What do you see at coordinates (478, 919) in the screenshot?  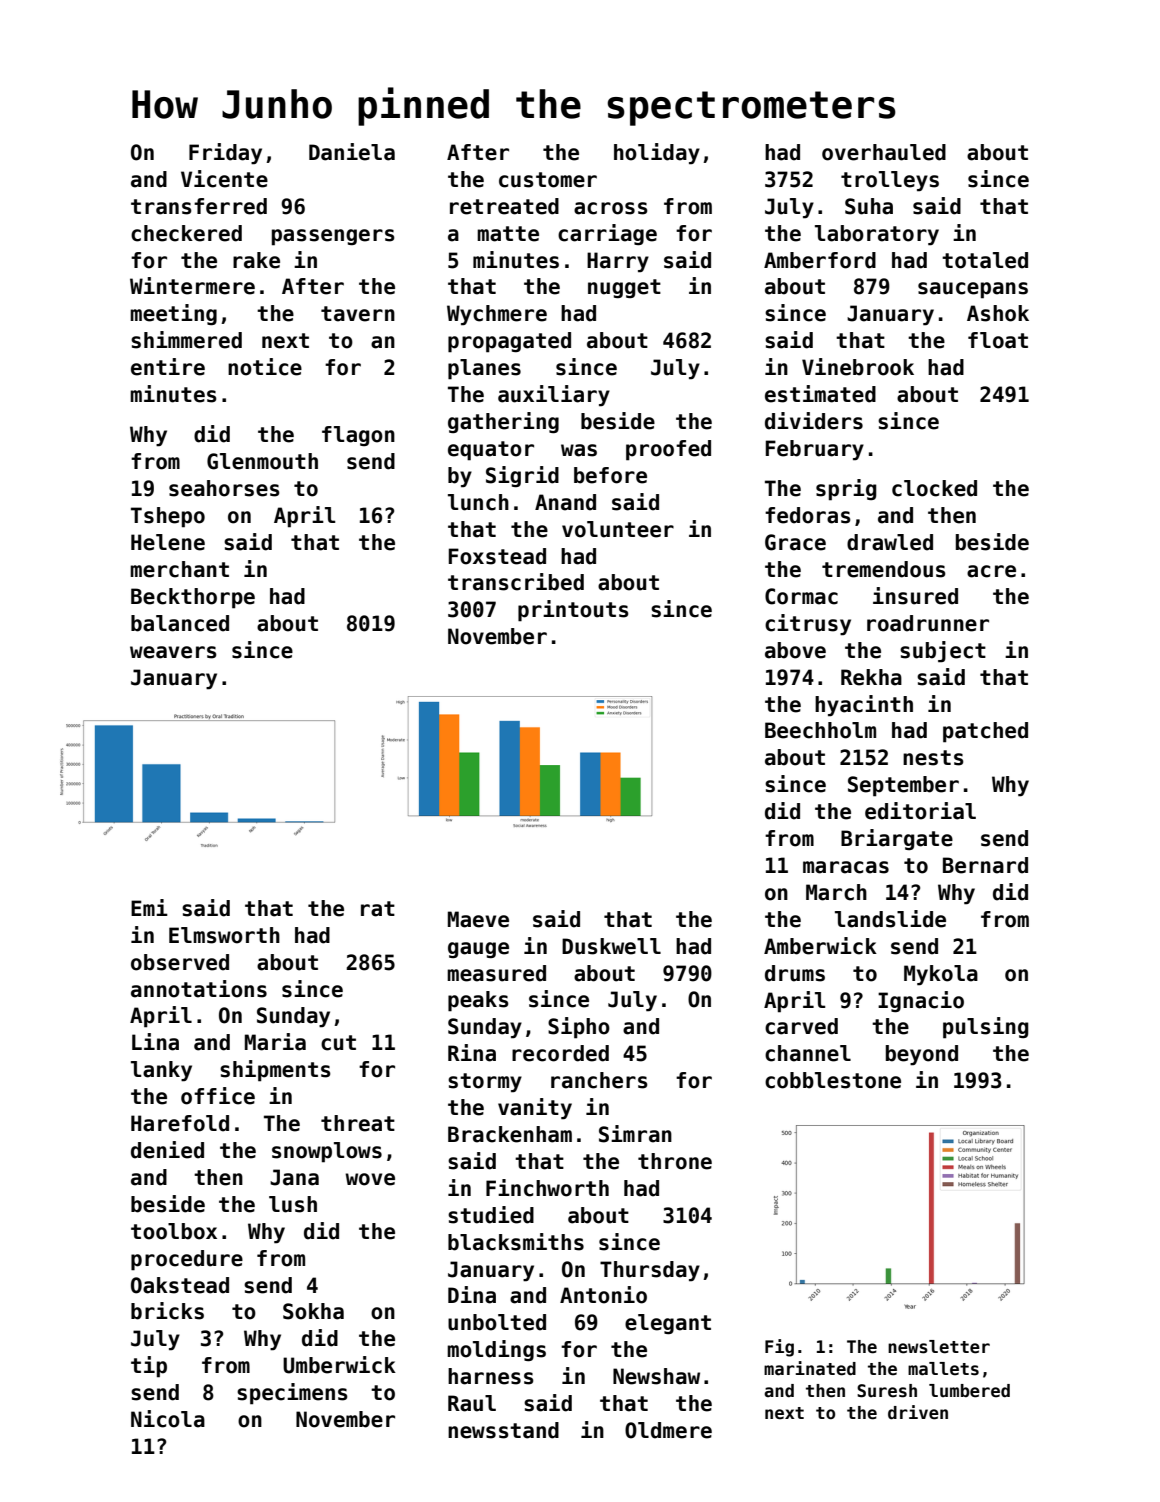 I see `Maeve` at bounding box center [478, 919].
